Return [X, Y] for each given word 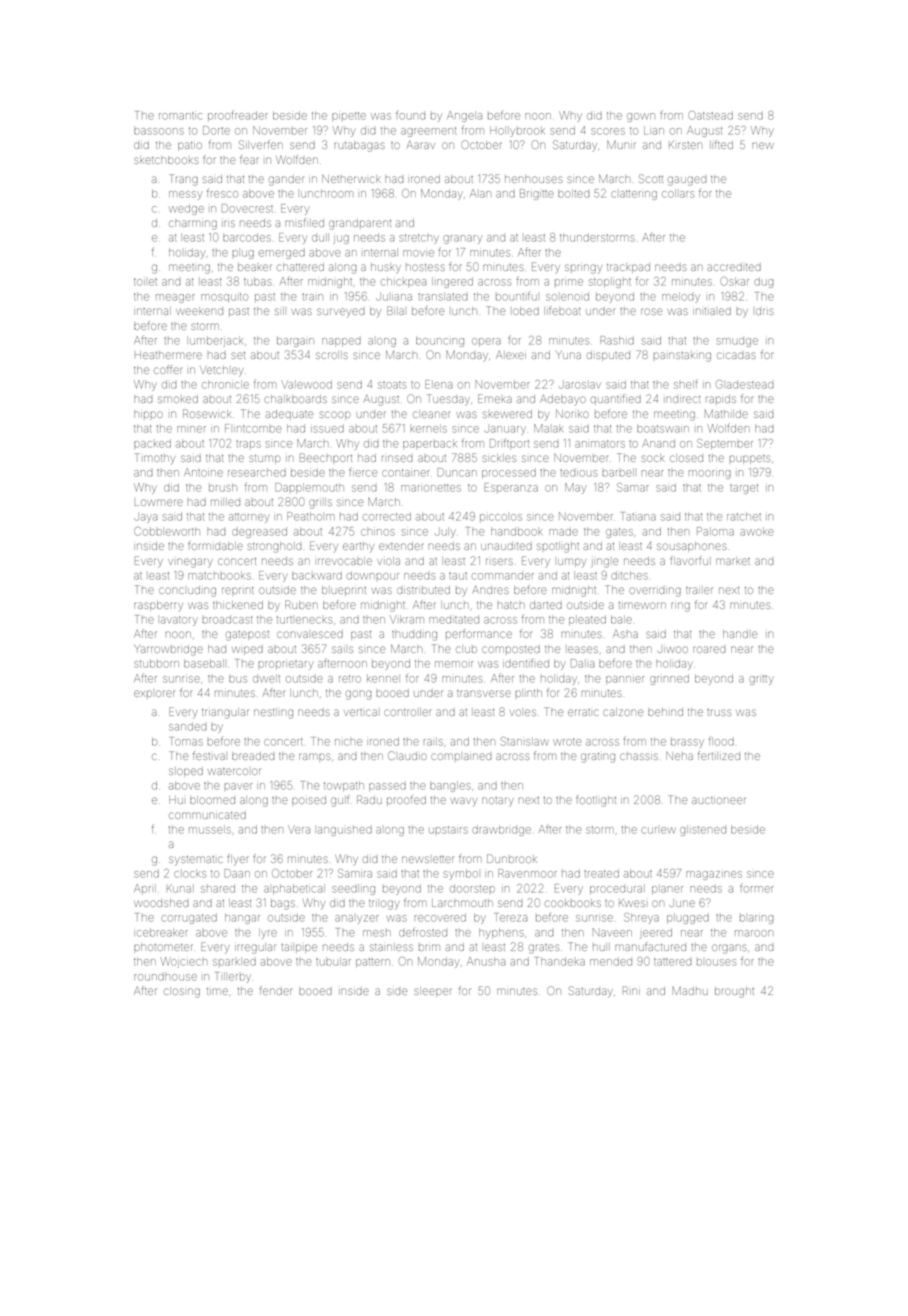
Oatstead [711, 115]
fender [276, 990]
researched [257, 473]
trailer [699, 590]
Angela [464, 116]
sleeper [432, 992]
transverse [484, 693]
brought [734, 992]
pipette [349, 116]
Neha [679, 756]
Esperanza [511, 487]
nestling [273, 713]
